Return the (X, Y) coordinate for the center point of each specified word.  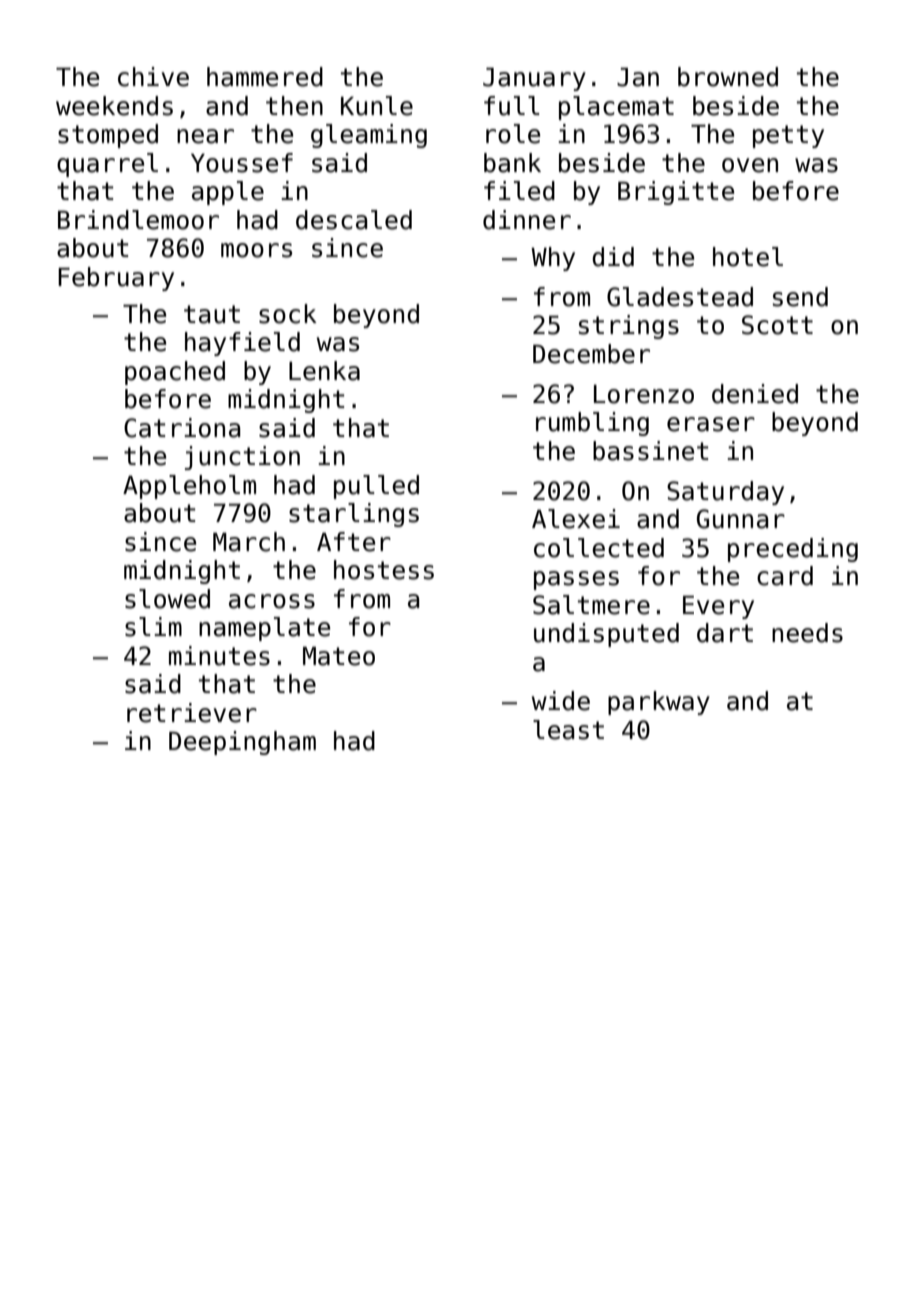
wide (561, 701)
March (249, 542)
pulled (376, 487)
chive (153, 77)
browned (728, 77)
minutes (219, 656)
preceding (793, 550)
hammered (265, 77)
